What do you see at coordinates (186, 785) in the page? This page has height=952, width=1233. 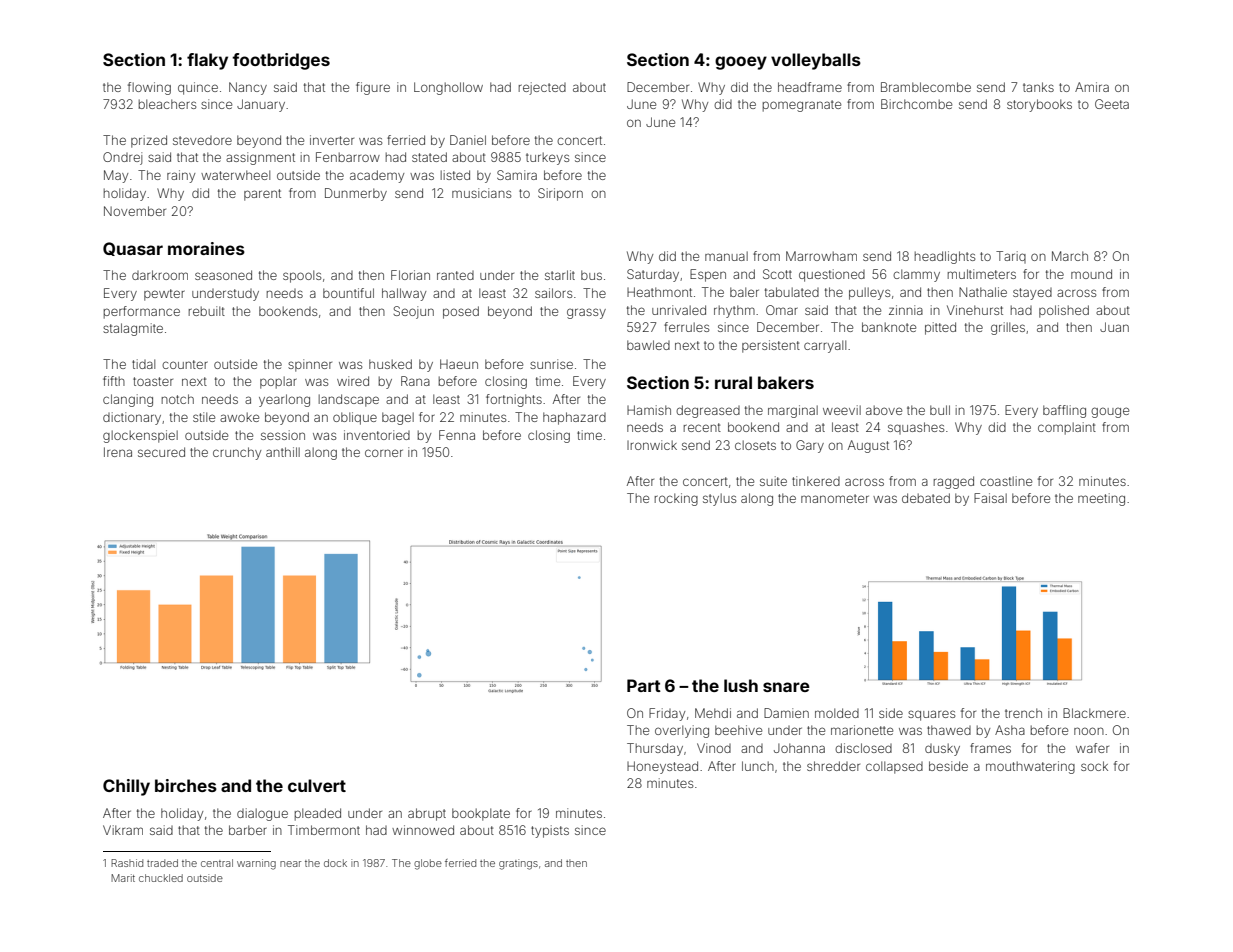 I see `birches` at bounding box center [186, 785].
